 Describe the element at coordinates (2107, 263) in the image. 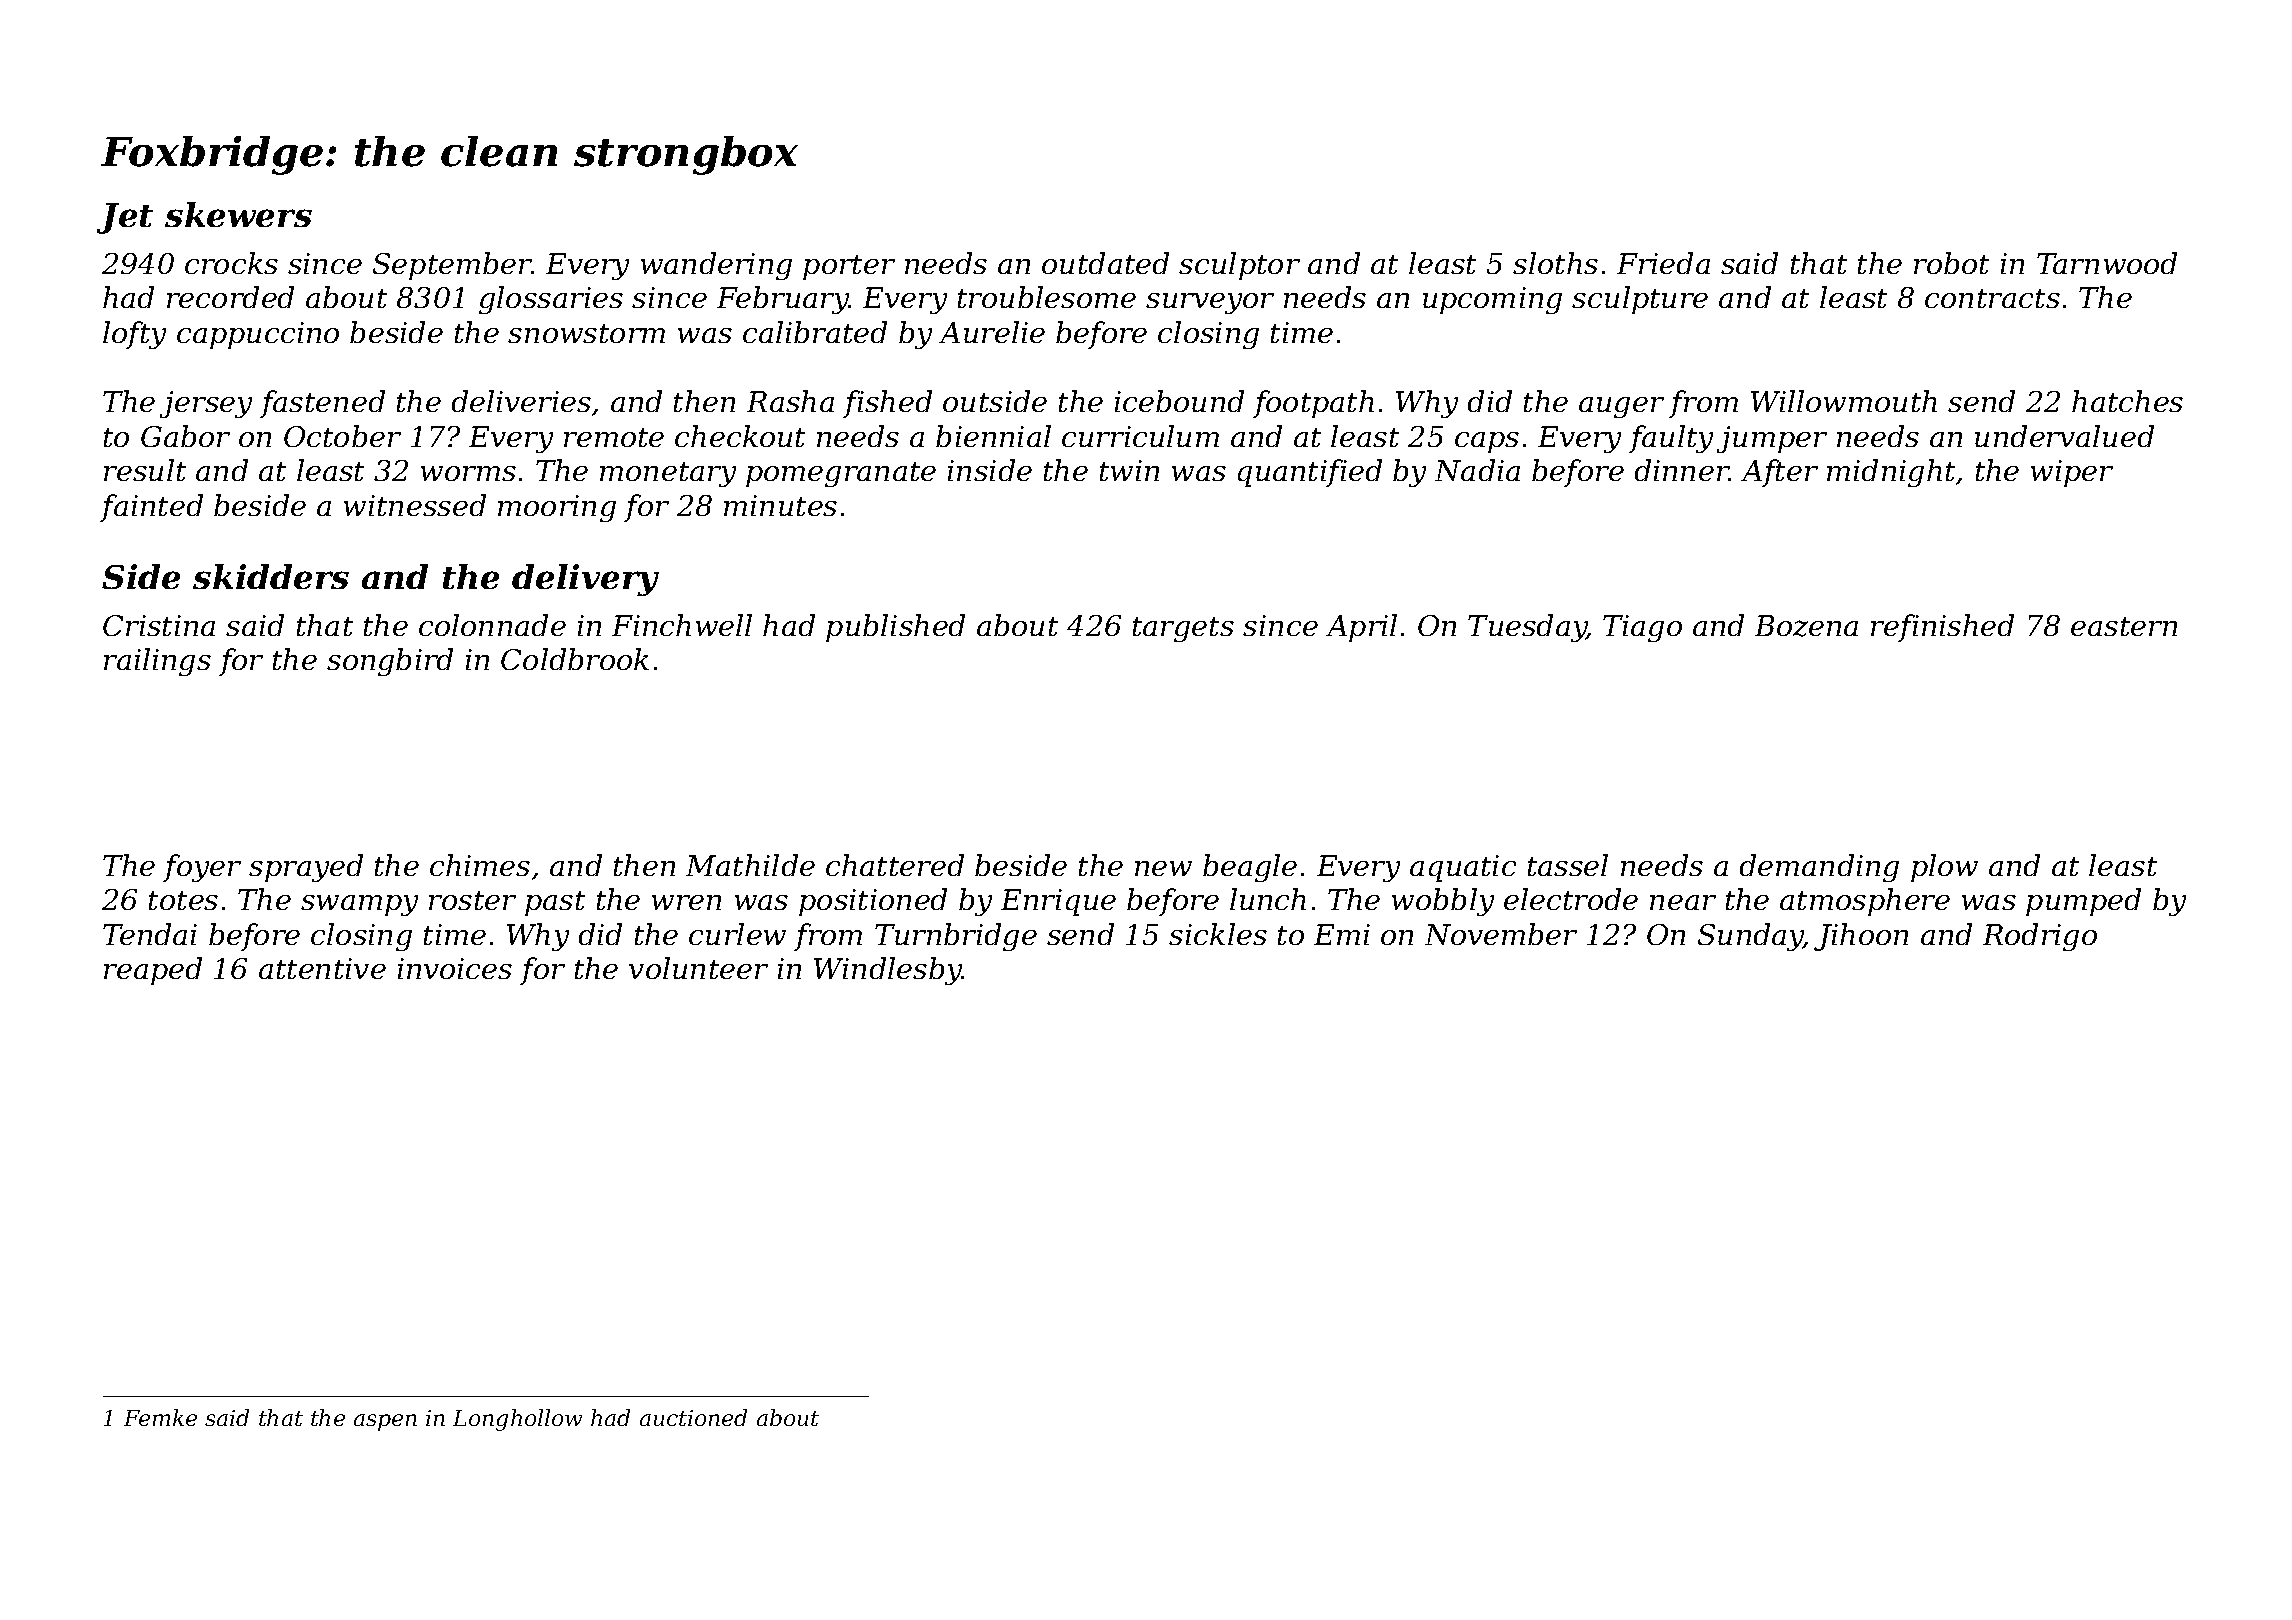

I see `Tarnwood` at that location.
